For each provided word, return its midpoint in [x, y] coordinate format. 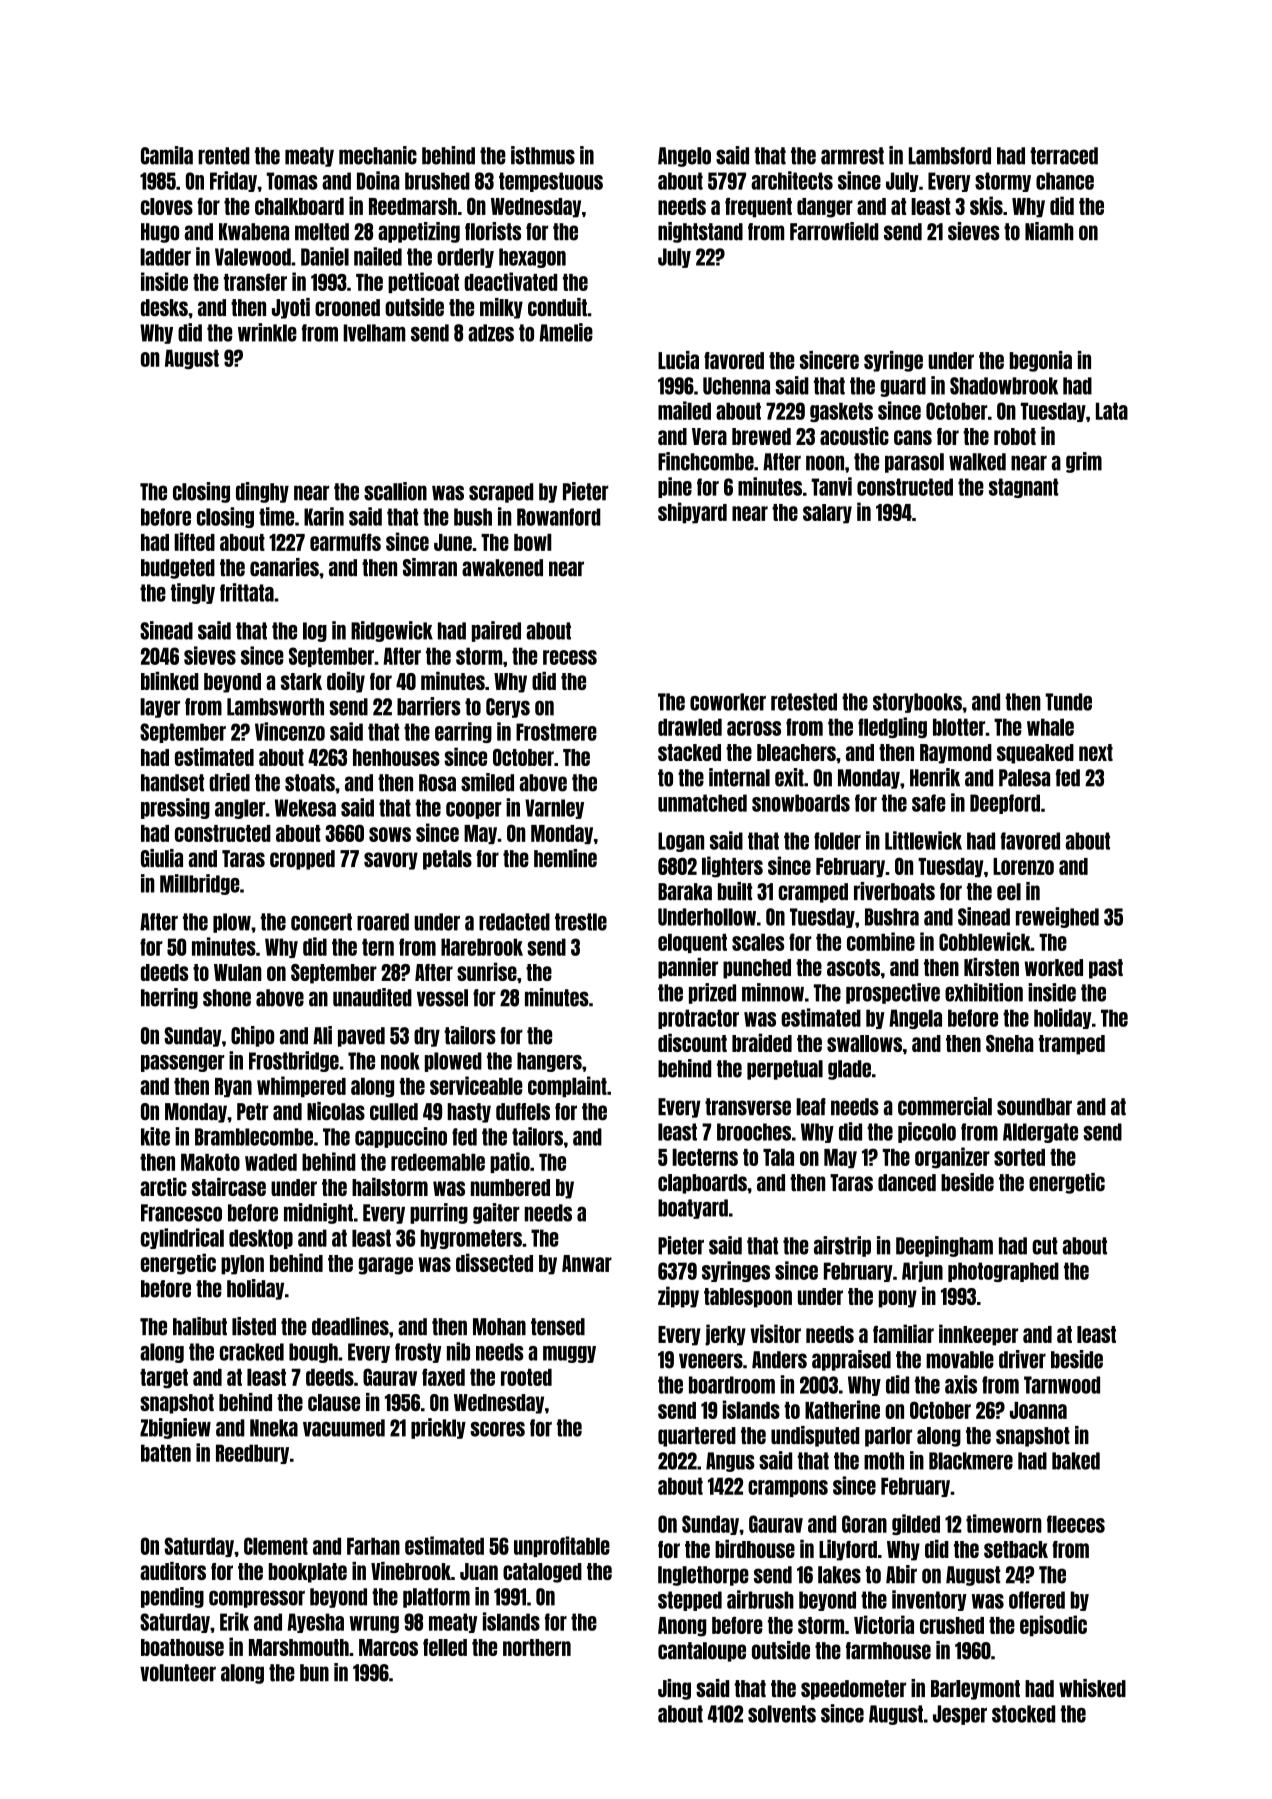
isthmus [543, 155]
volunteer [178, 1673]
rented [223, 156]
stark [301, 681]
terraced [1064, 156]
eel [1009, 892]
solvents [782, 1714]
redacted [514, 922]
